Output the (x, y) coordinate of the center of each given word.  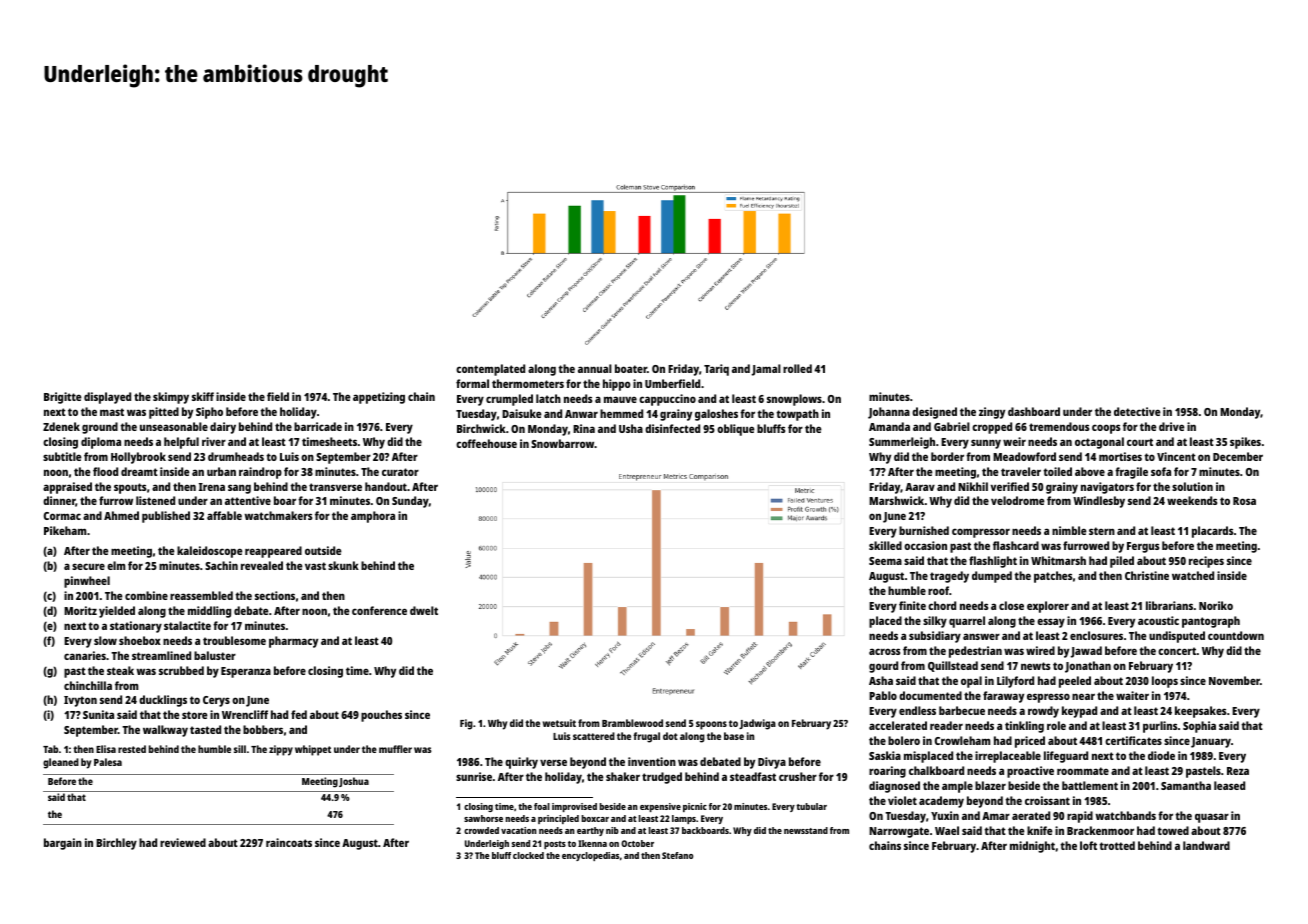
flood (105, 471)
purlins (1160, 727)
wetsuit (559, 723)
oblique (736, 430)
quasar (1212, 818)
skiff (203, 396)
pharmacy (293, 642)
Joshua (354, 782)
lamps (684, 819)
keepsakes (1200, 712)
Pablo (883, 695)
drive (1172, 426)
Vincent (1176, 456)
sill (240, 749)
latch (548, 398)
